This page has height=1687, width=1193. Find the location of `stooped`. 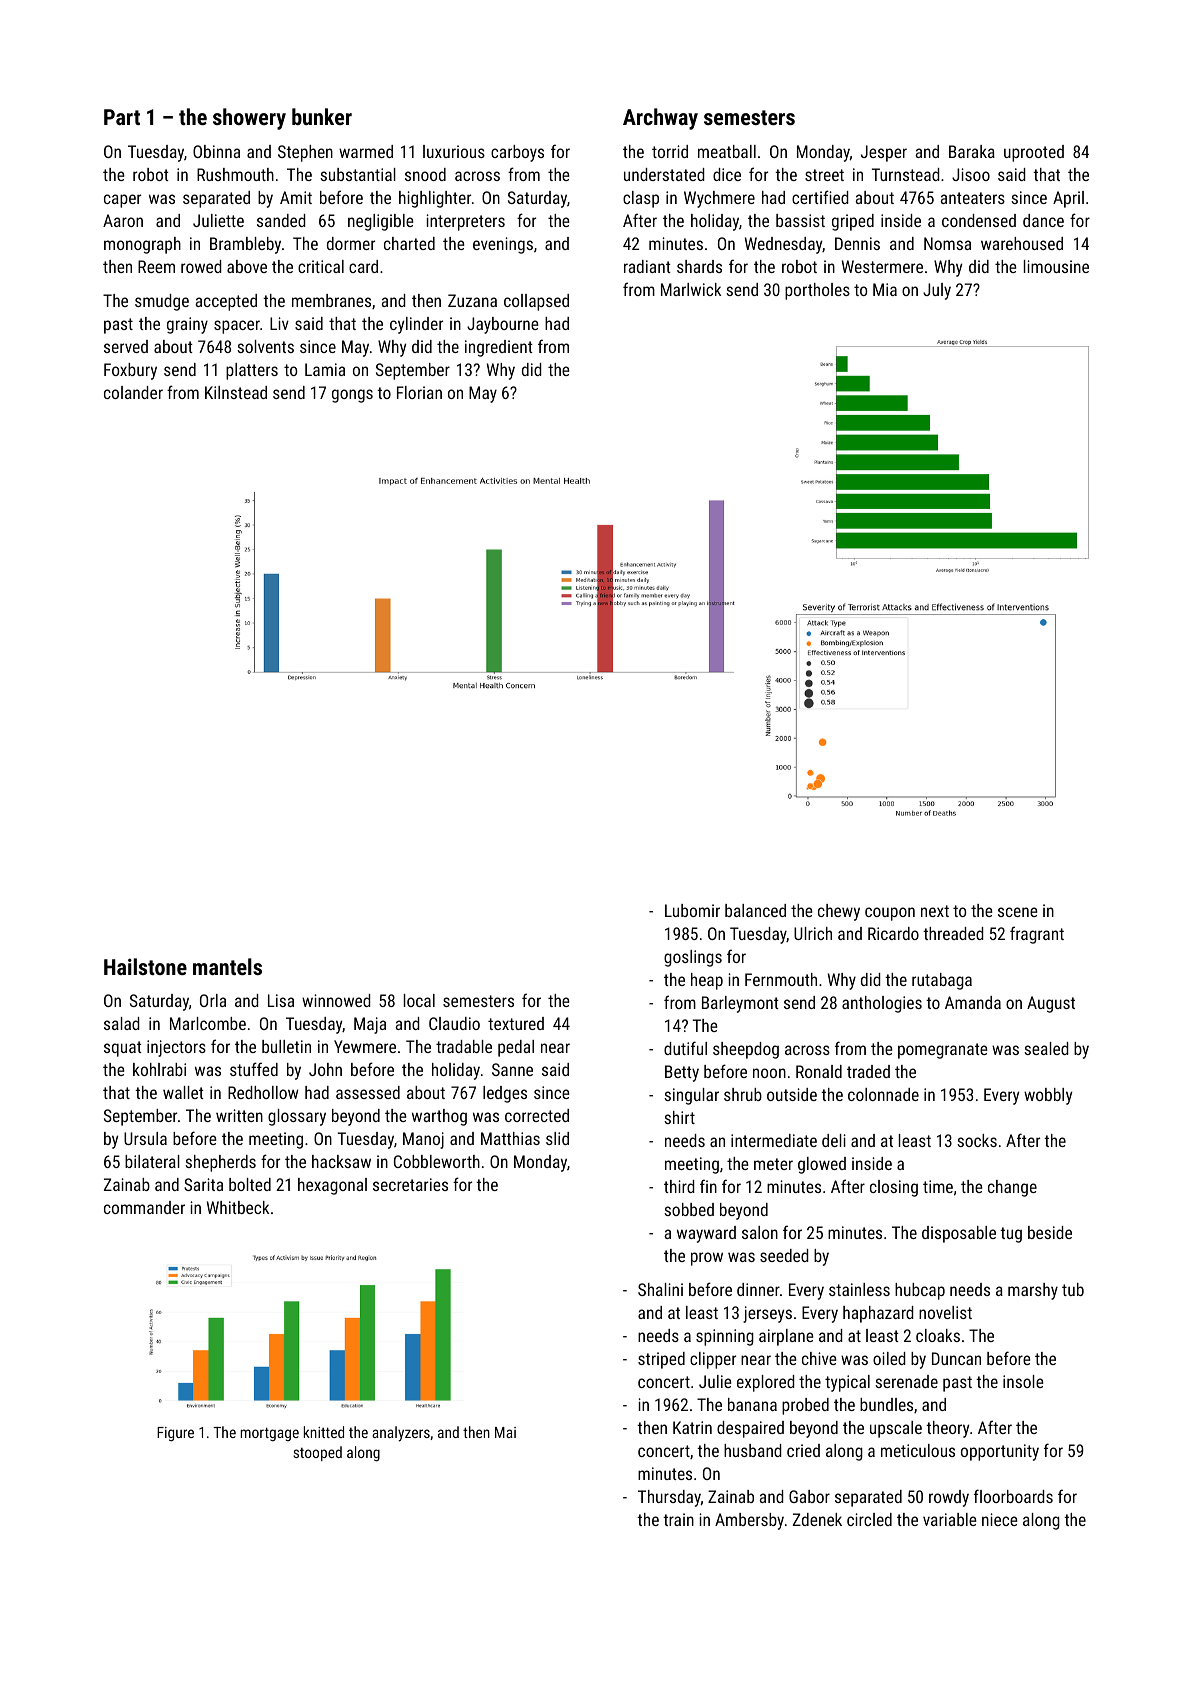

stooped is located at coordinates (317, 1453).
